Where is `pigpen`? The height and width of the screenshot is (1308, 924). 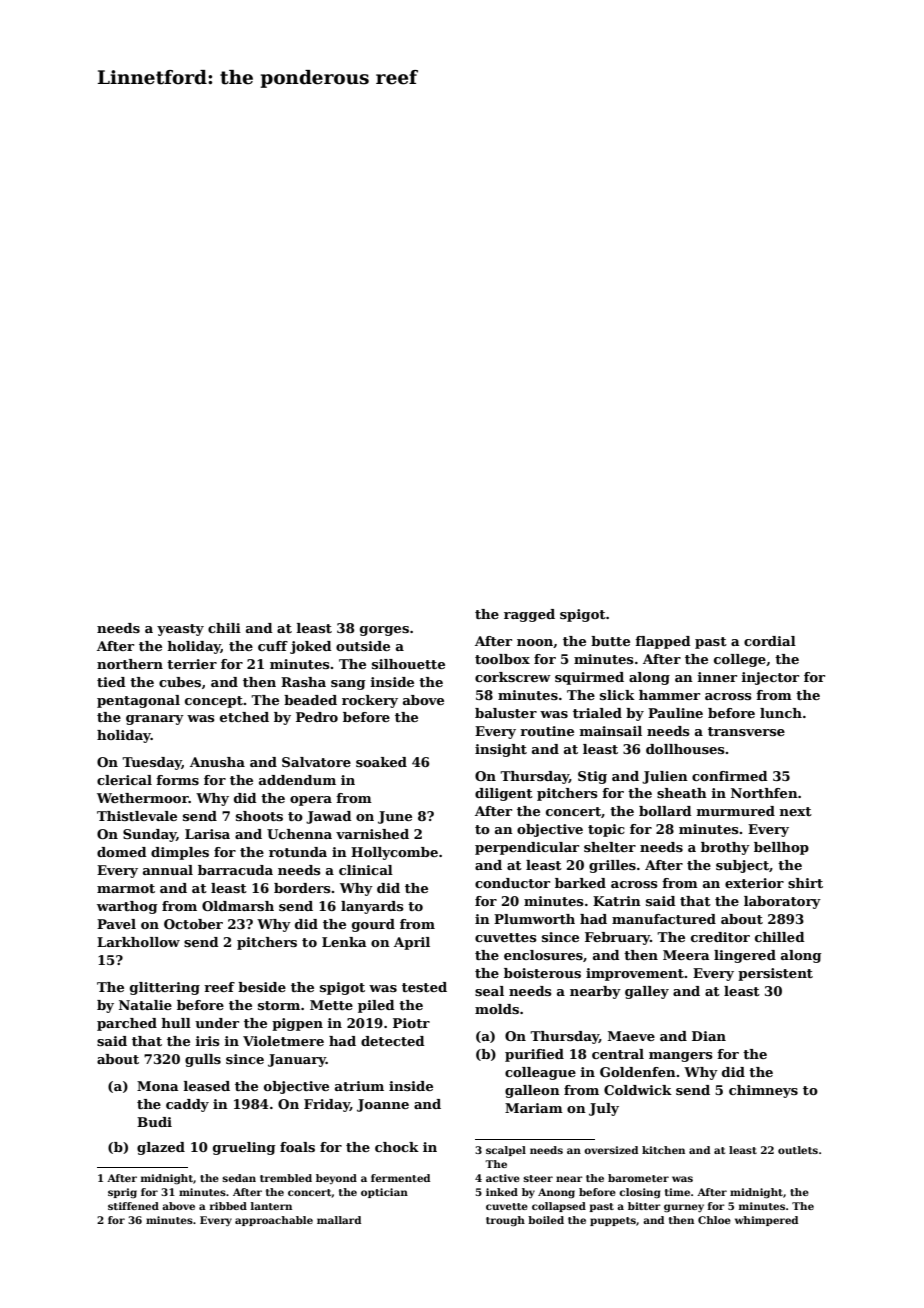
pigpen is located at coordinates (297, 1024).
